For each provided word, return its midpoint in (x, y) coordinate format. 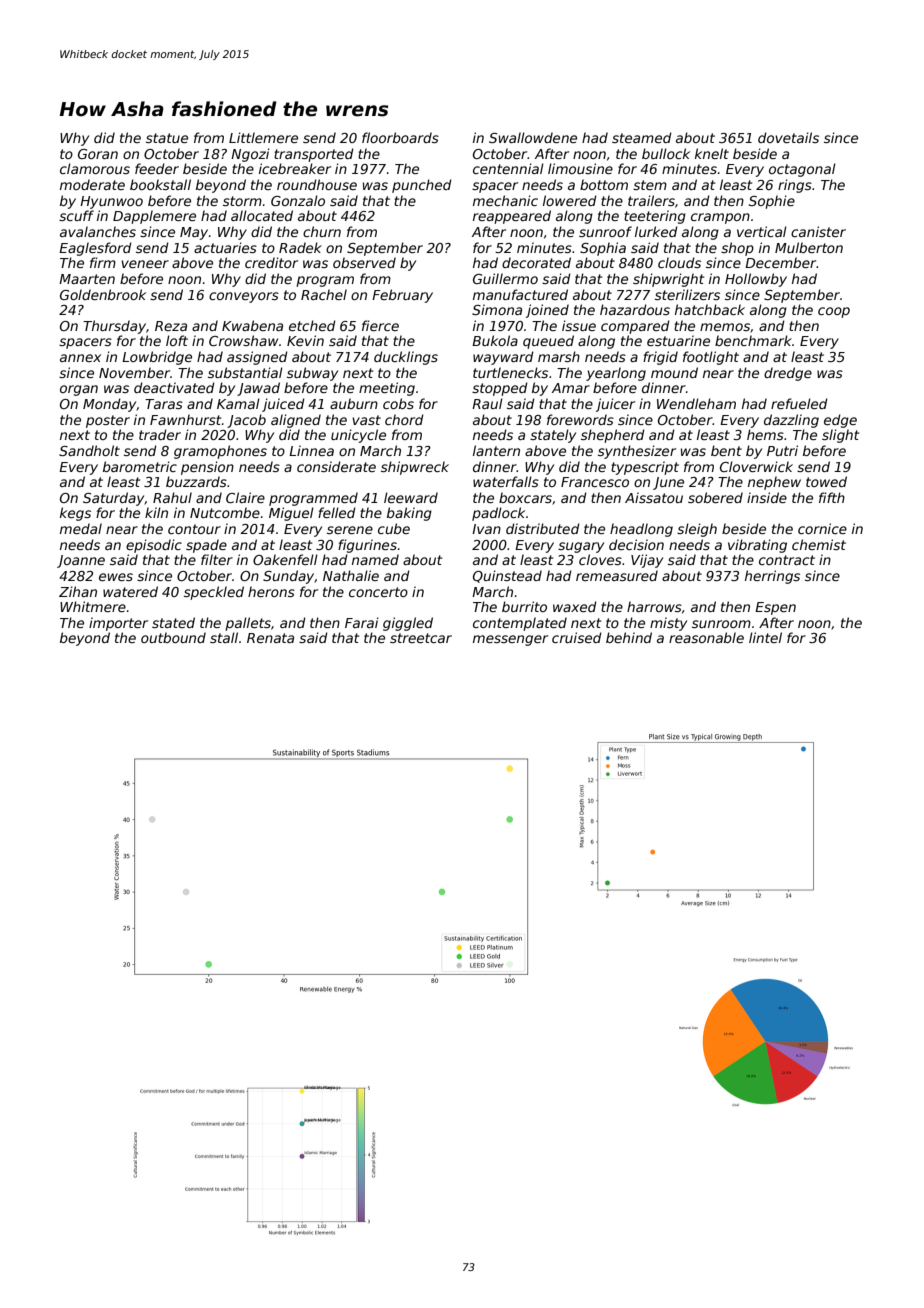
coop (834, 312)
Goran (98, 154)
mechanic (505, 200)
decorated (536, 262)
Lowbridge (157, 358)
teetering (655, 217)
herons (271, 591)
